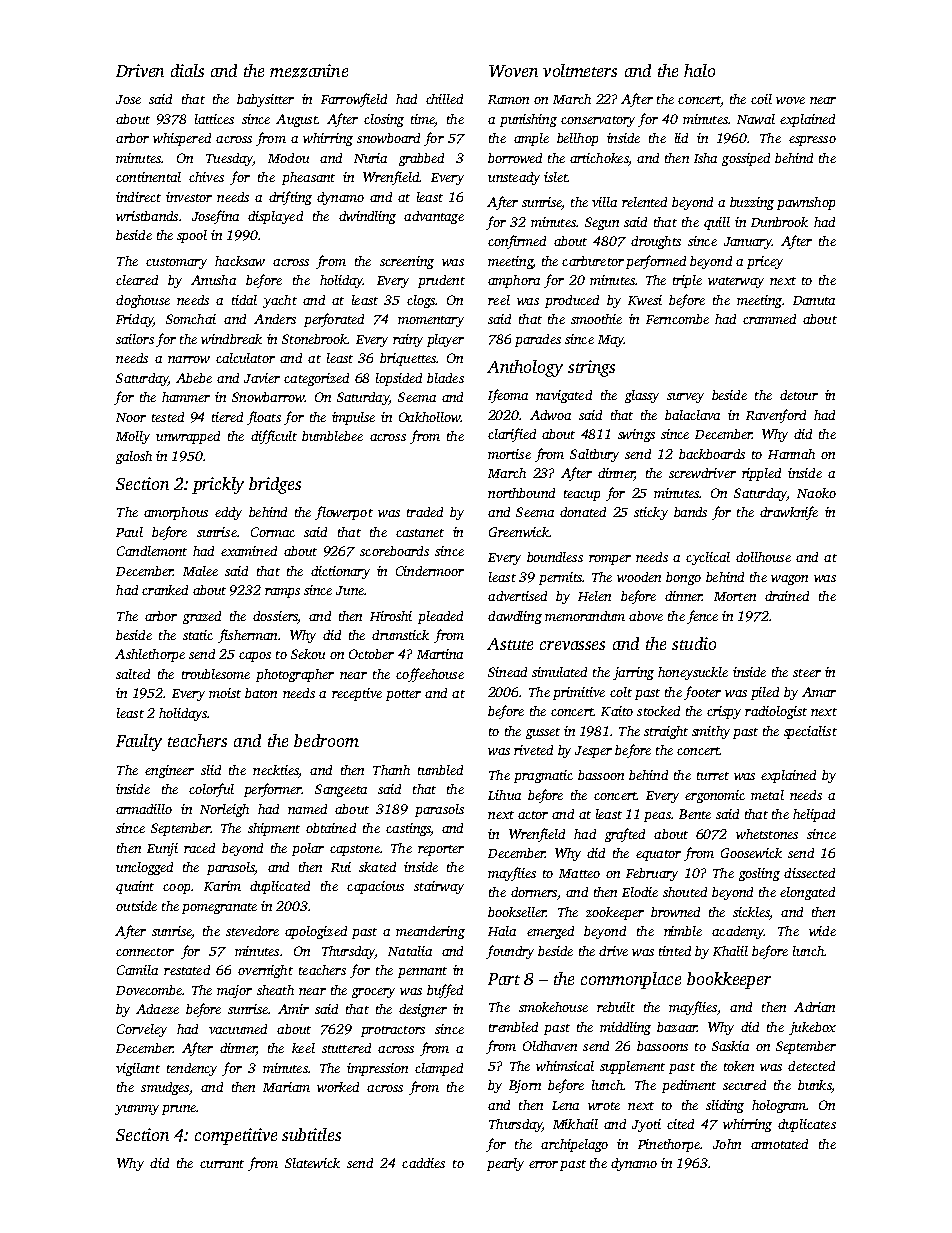 The height and width of the image is (1233, 952). Describe the element at coordinates (761, 99) in the image. I see `coil` at that location.
